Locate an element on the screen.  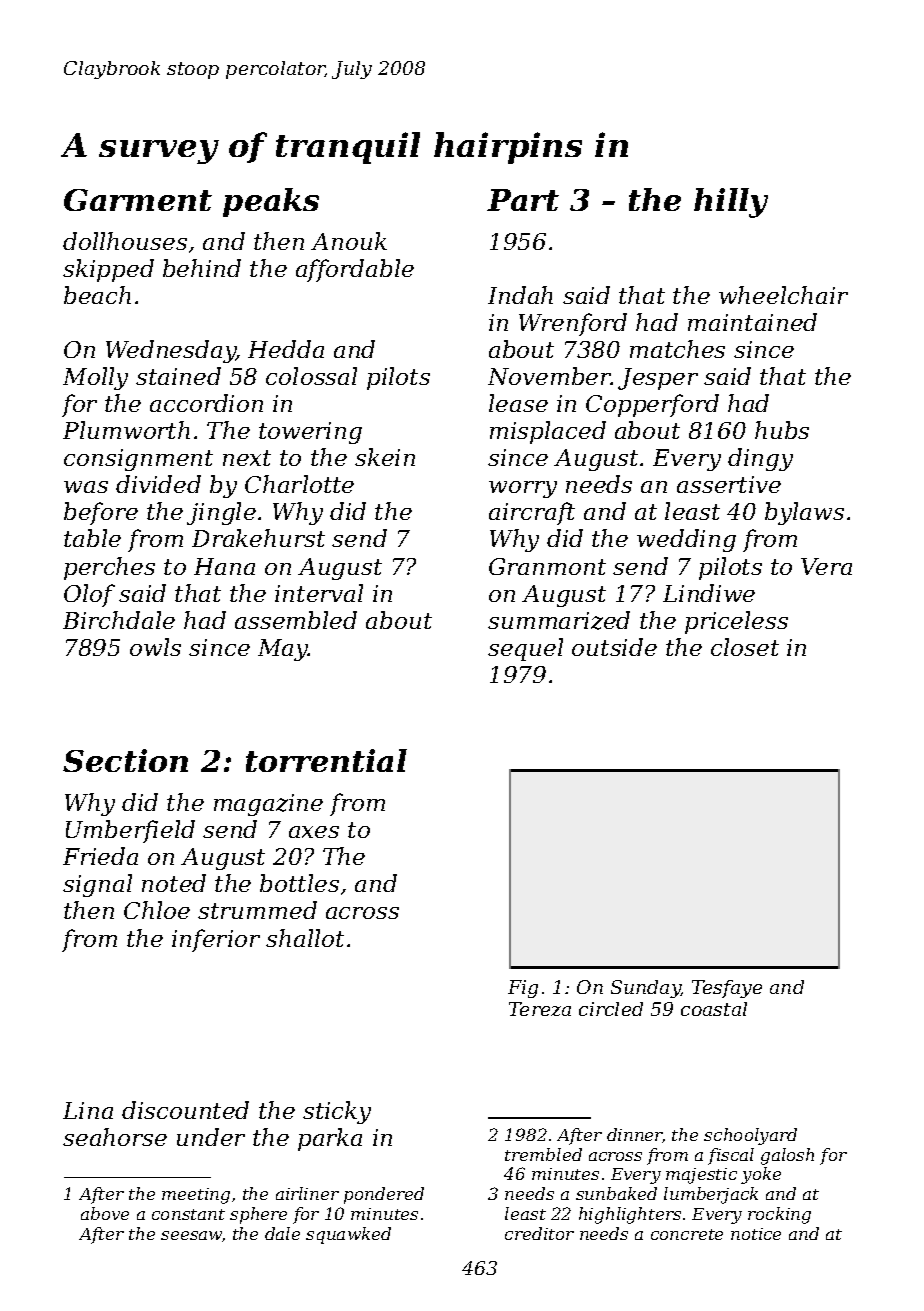
Garment is located at coordinates (138, 200).
